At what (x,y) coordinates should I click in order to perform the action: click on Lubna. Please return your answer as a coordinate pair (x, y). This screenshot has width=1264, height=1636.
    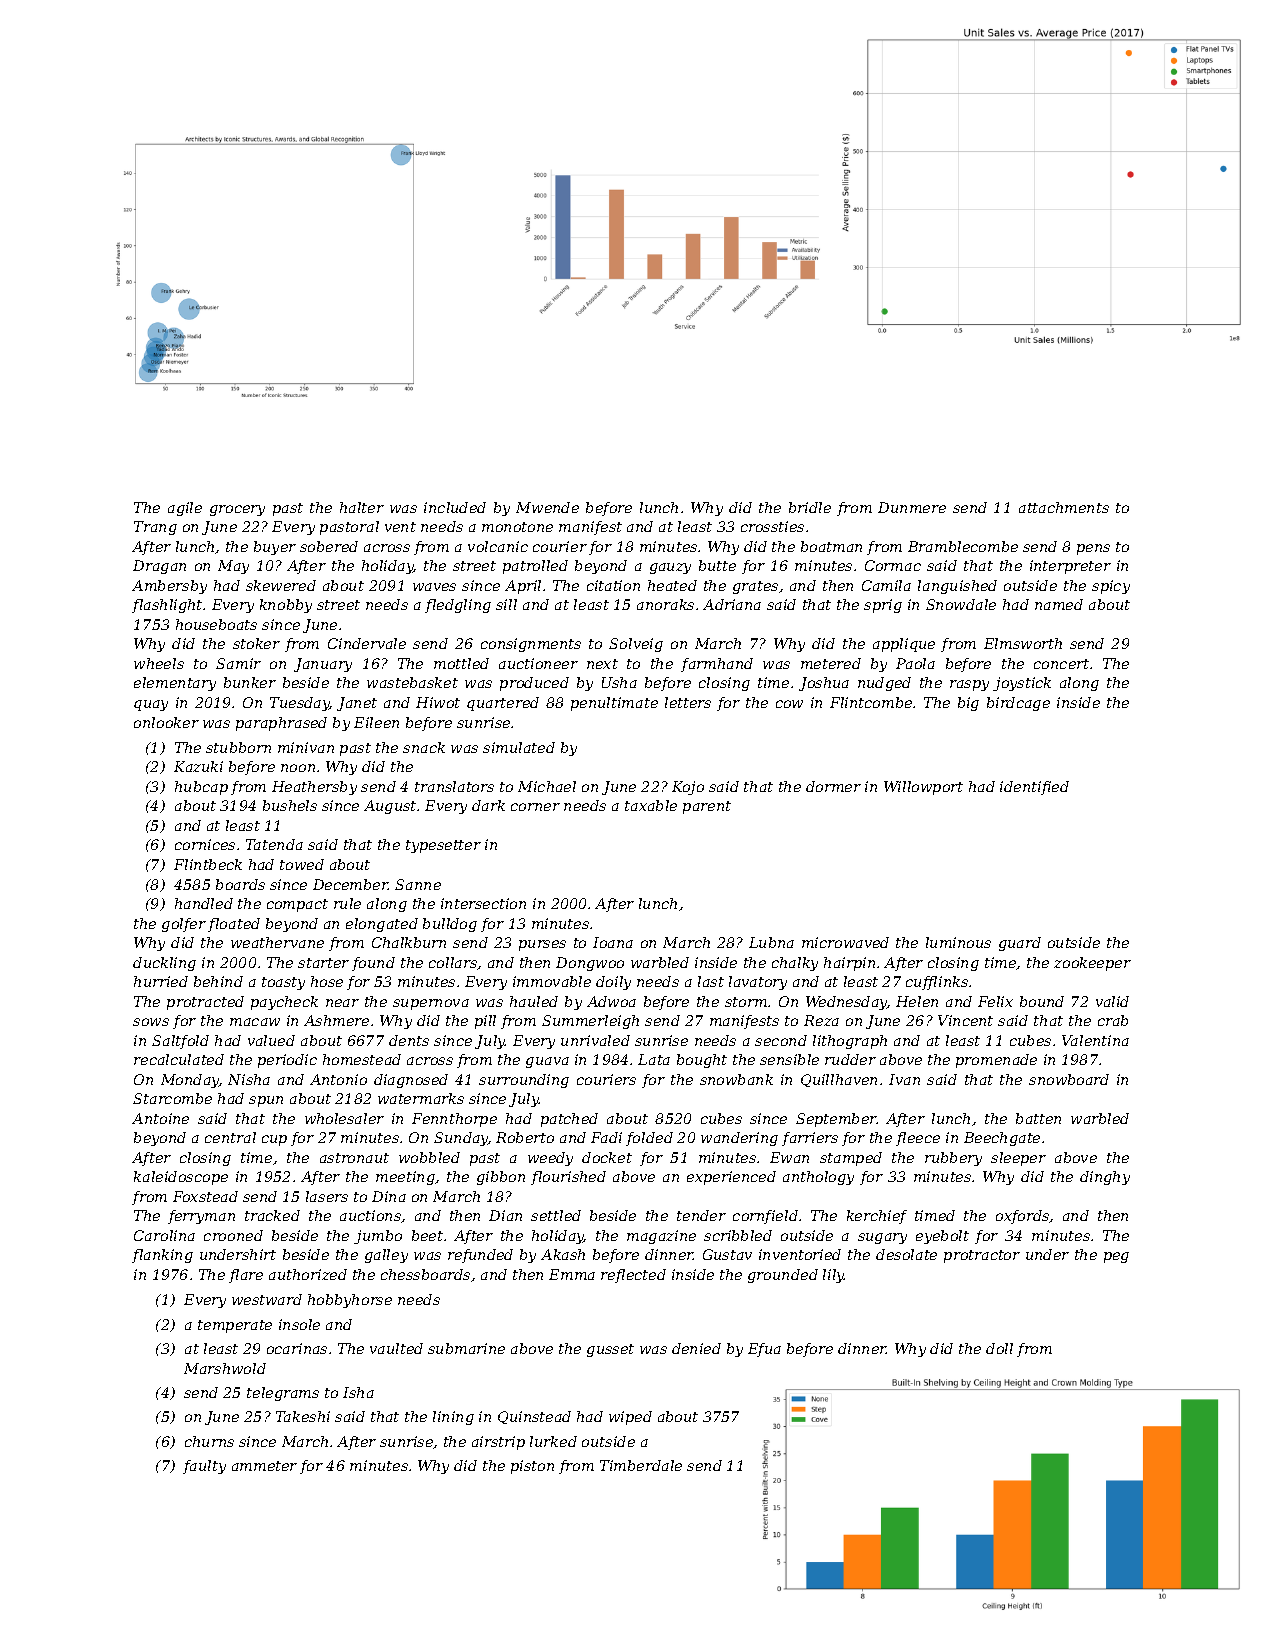
    Looking at the image, I should click on (771, 942).
